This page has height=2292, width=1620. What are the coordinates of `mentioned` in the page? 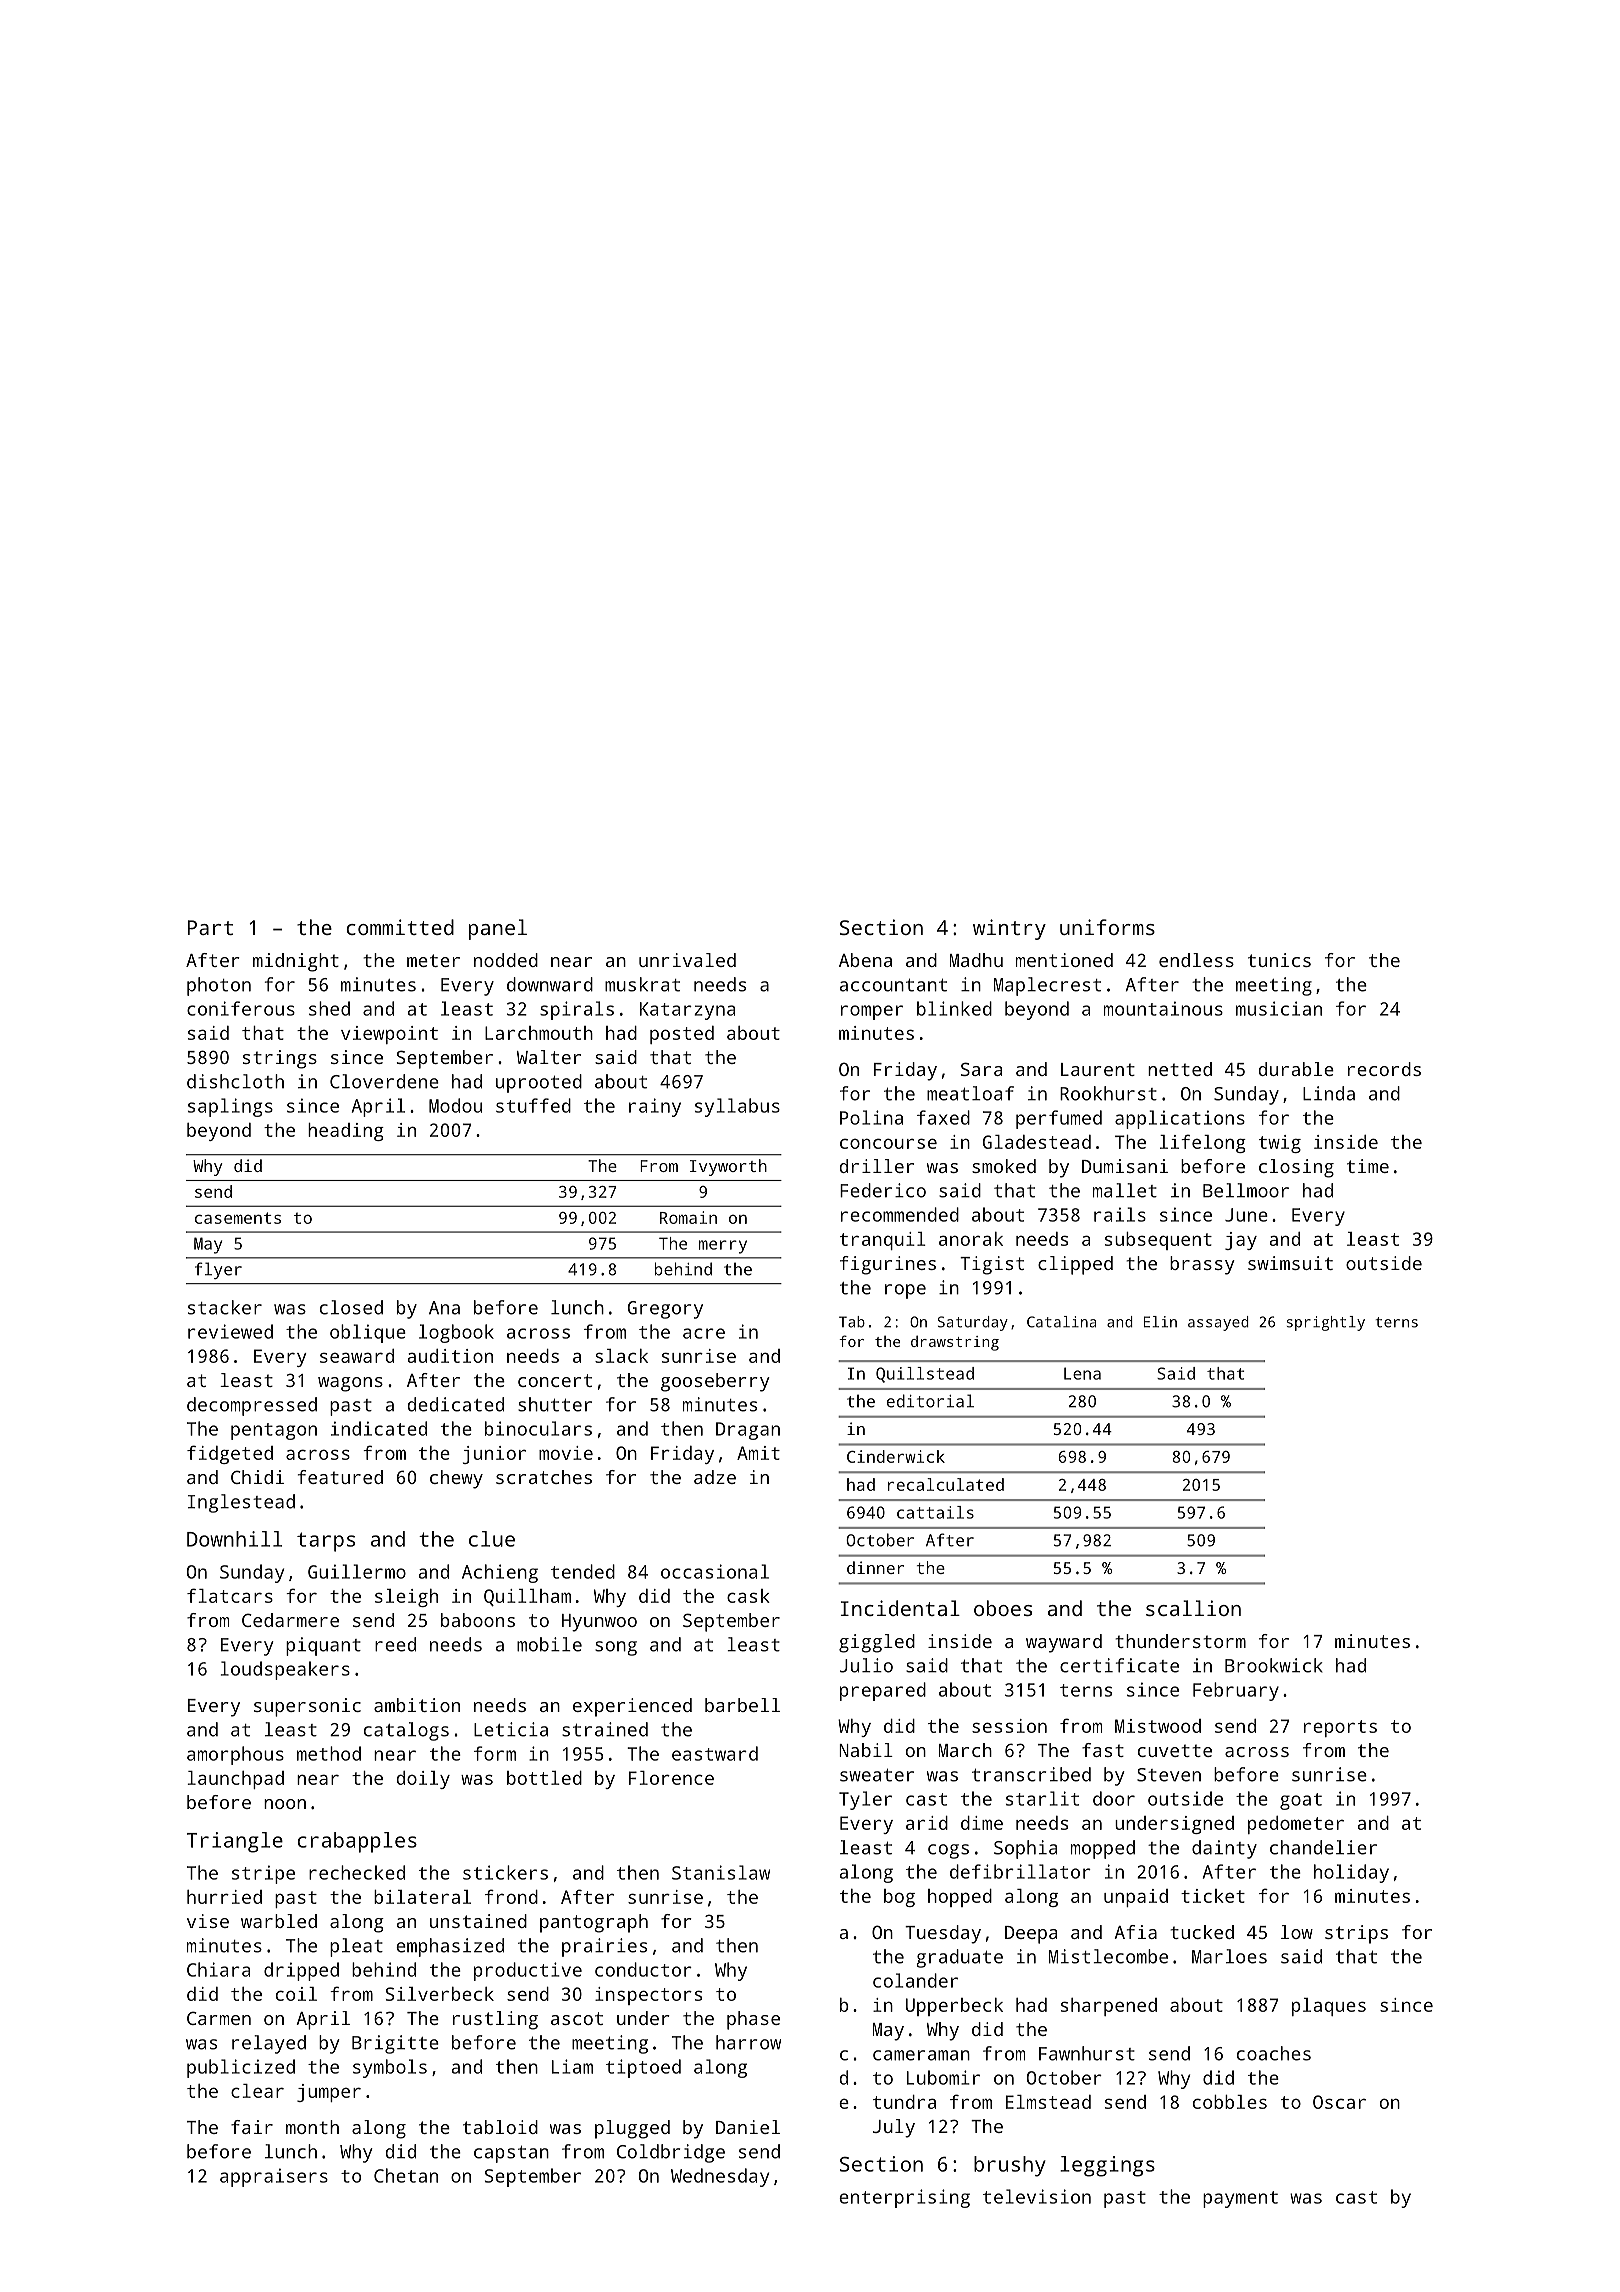 It's located at (1064, 960).
